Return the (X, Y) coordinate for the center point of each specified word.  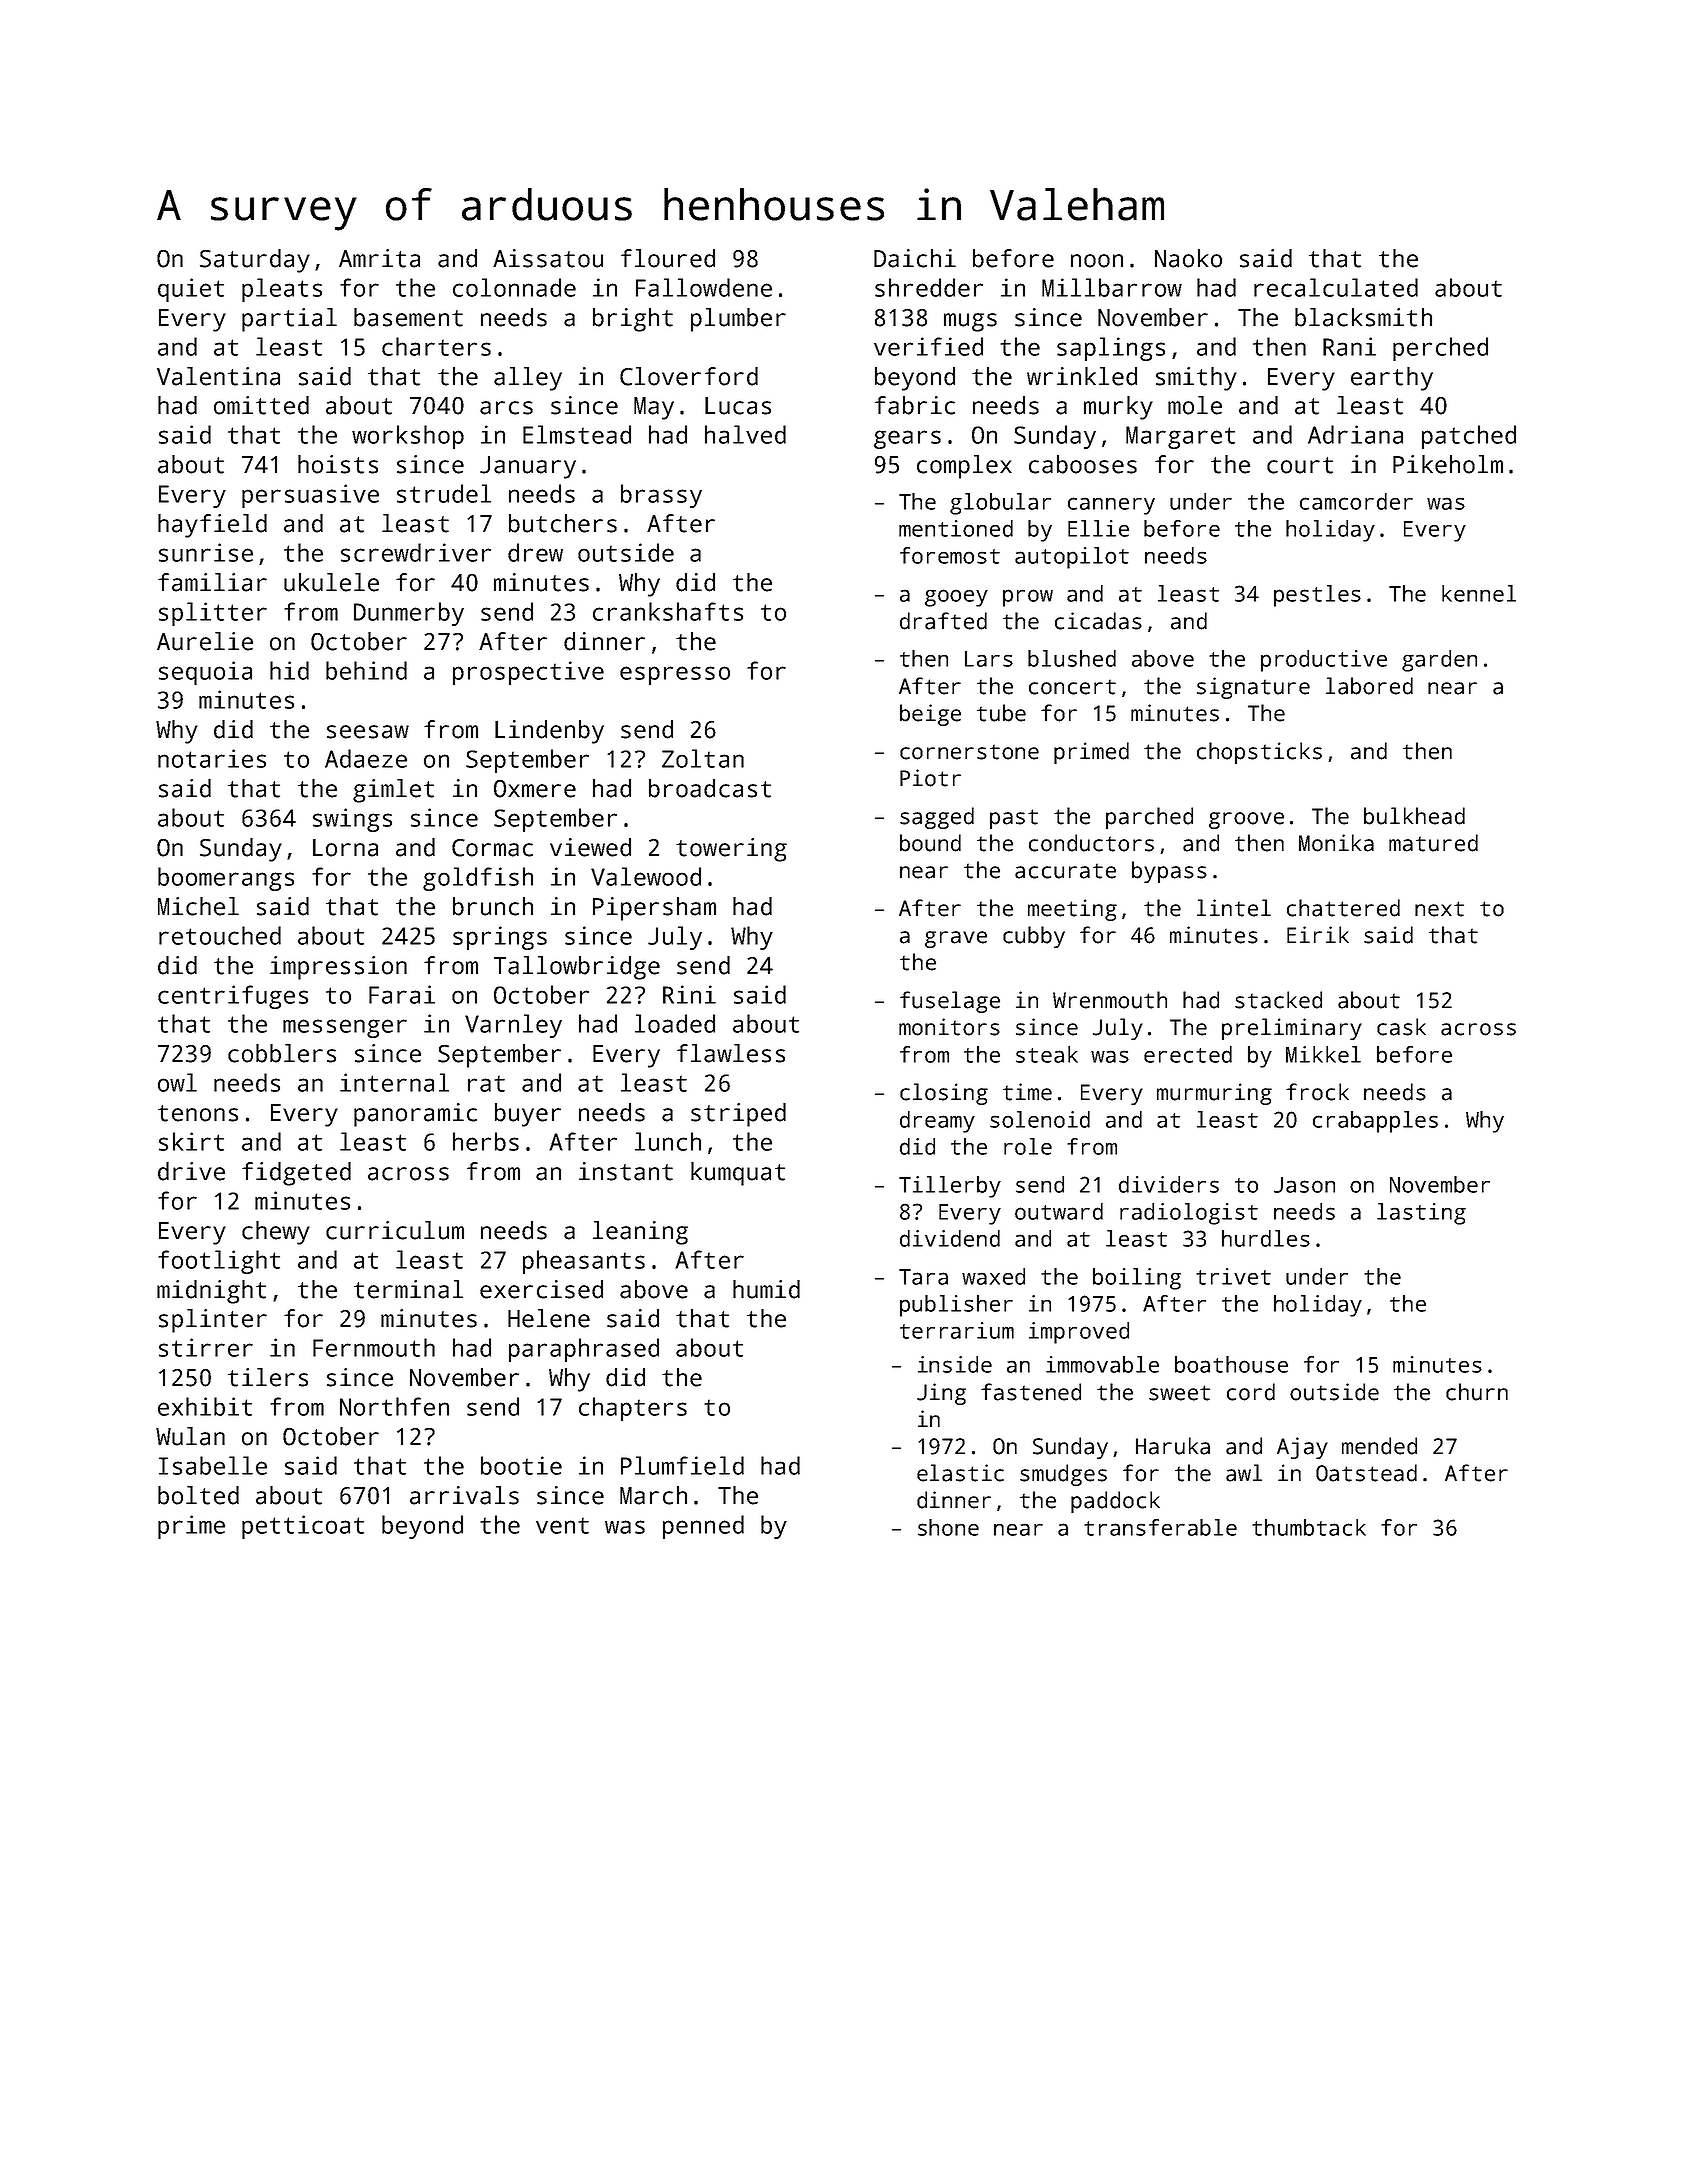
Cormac (492, 848)
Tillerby (950, 1187)
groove (1246, 820)
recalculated (1336, 287)
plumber (738, 320)
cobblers (282, 1053)
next (1439, 909)
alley (528, 379)
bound (930, 843)
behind (366, 670)
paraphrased (584, 1350)
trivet (1233, 1276)
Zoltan (703, 758)
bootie (521, 1465)
